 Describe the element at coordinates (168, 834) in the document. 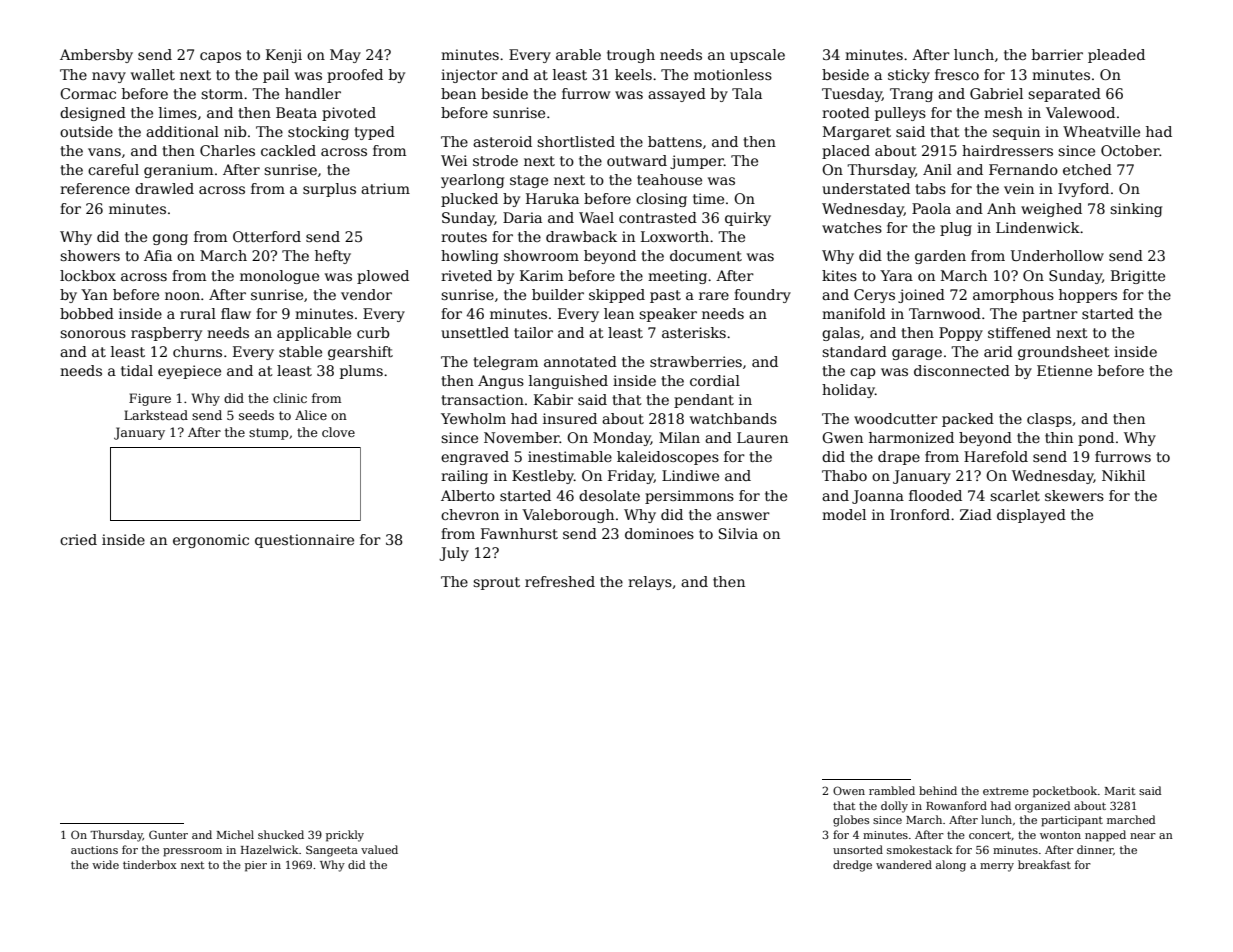

I see `Gunter` at that location.
